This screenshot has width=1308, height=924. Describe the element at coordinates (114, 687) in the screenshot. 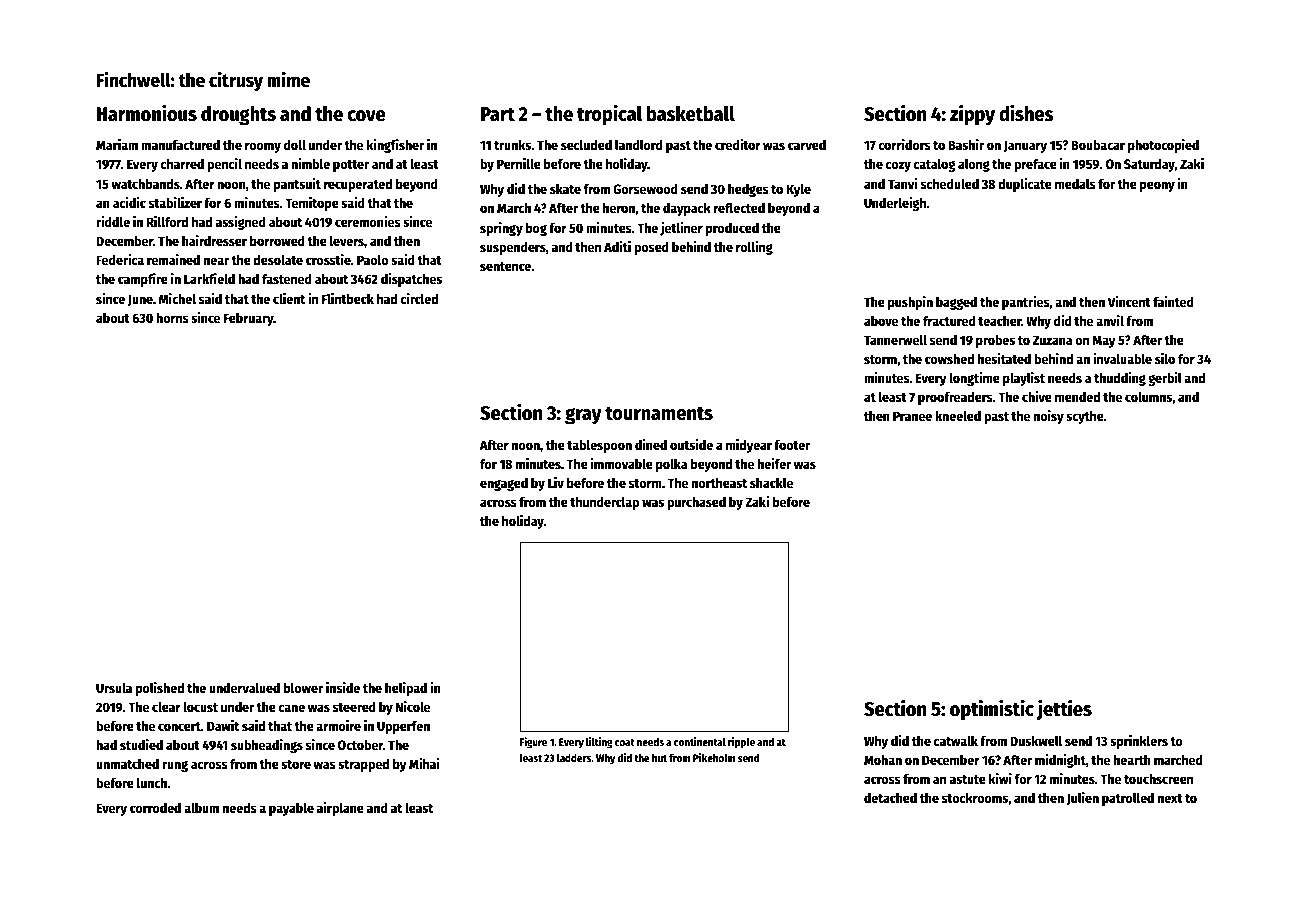

I see `Ursula` at that location.
